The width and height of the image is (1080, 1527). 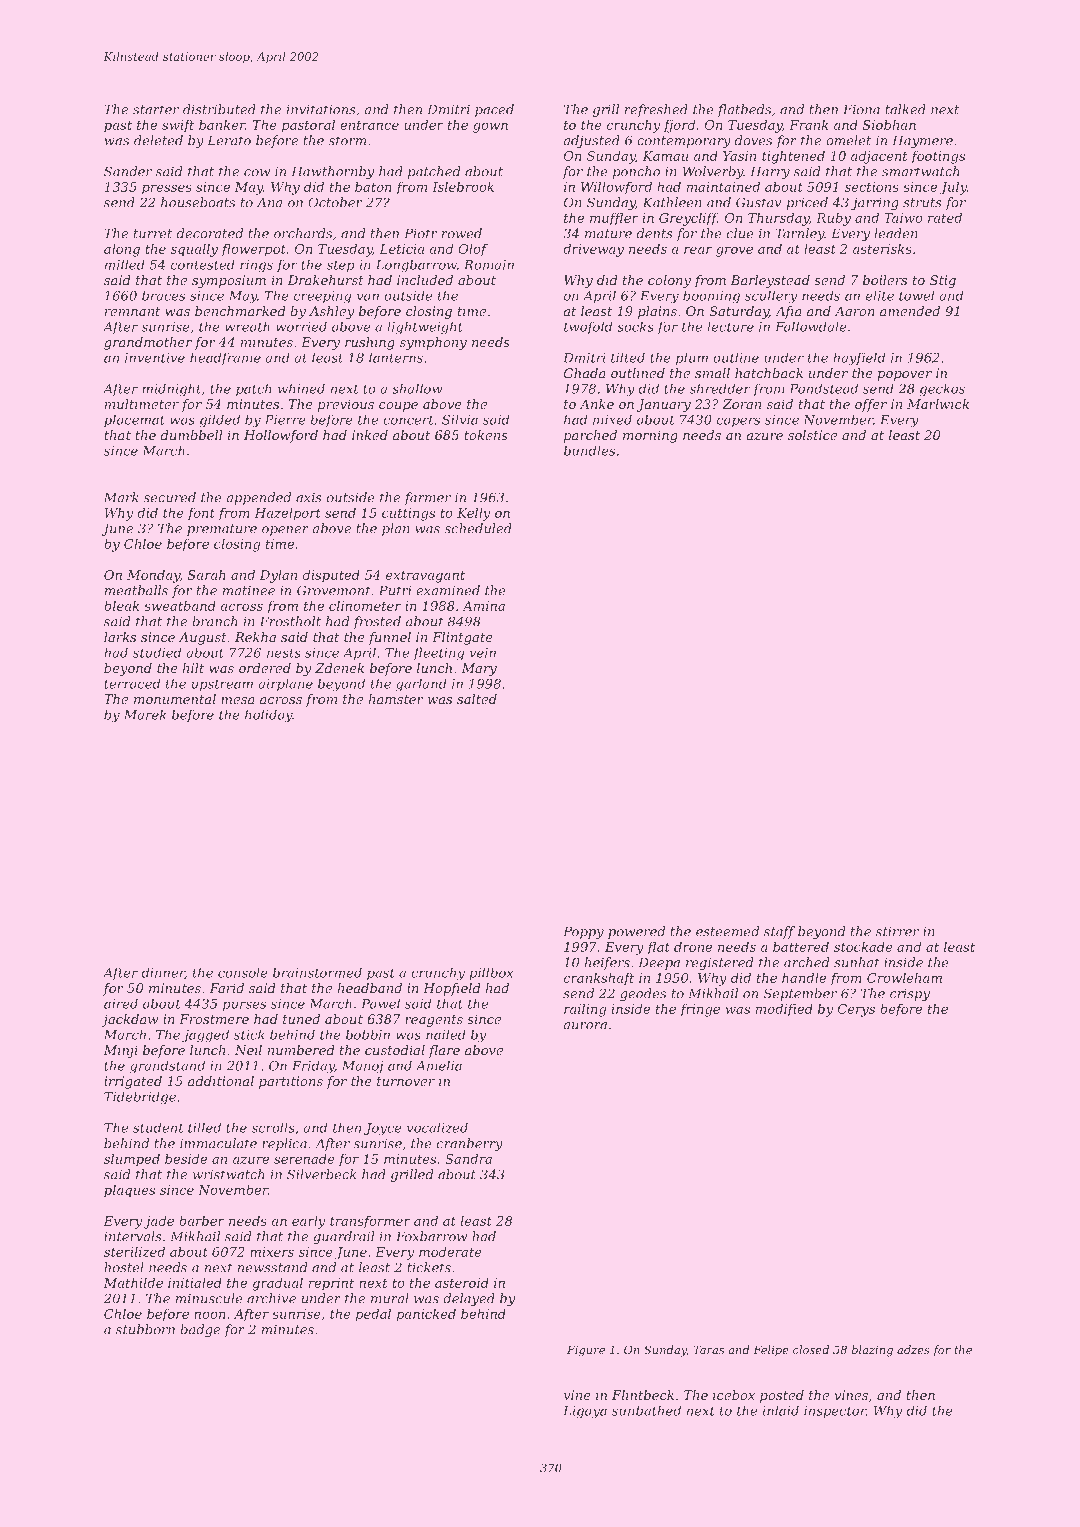 What do you see at coordinates (913, 1349) in the image?
I see `adzes` at bounding box center [913, 1349].
